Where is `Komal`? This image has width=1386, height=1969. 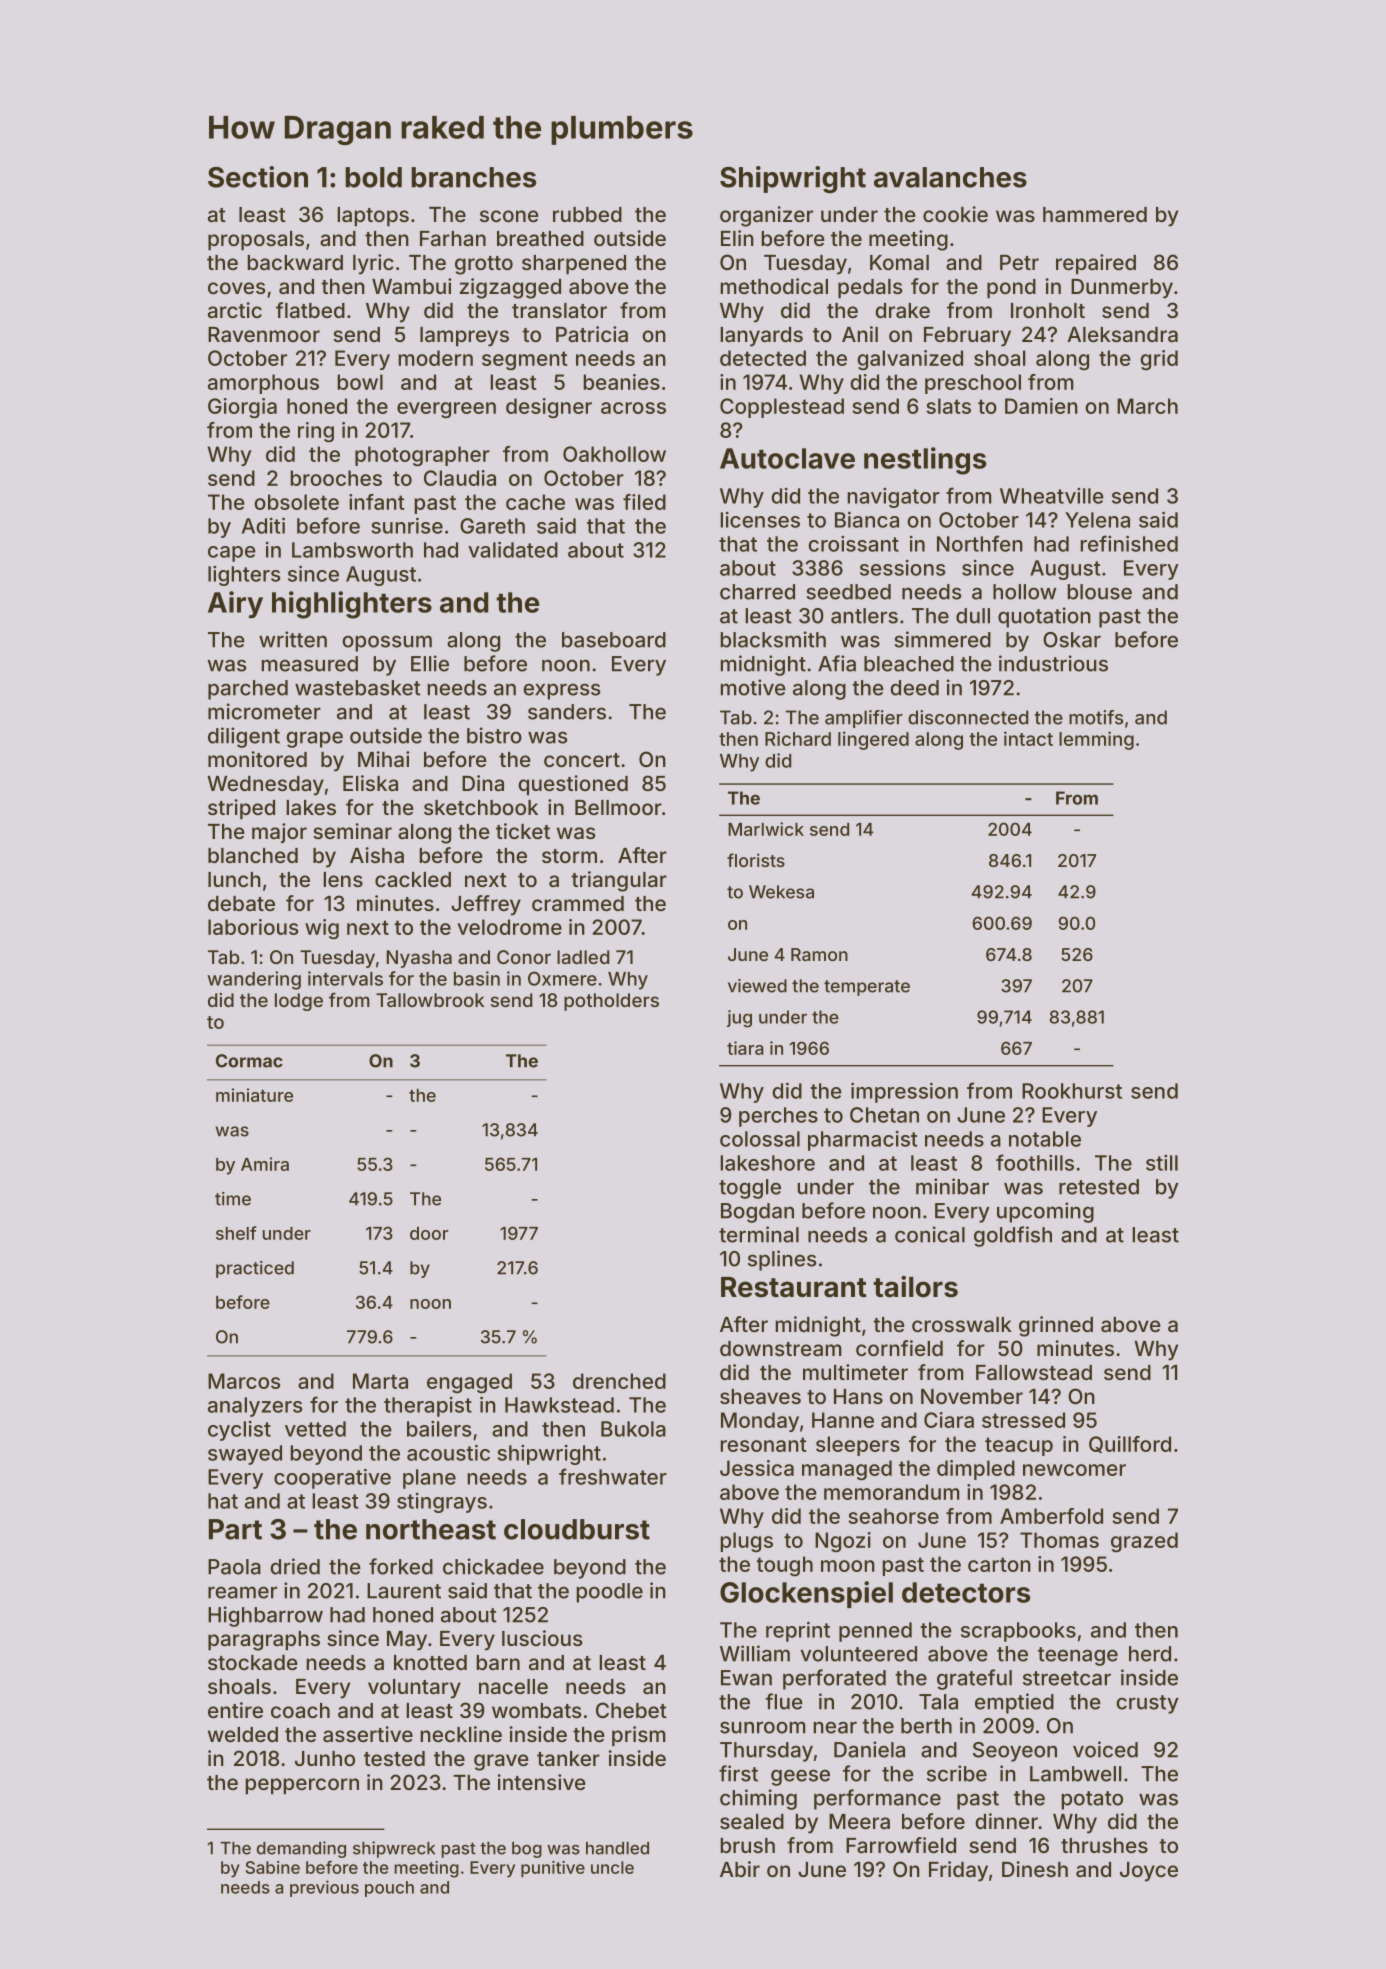
Komal is located at coordinates (899, 262).
